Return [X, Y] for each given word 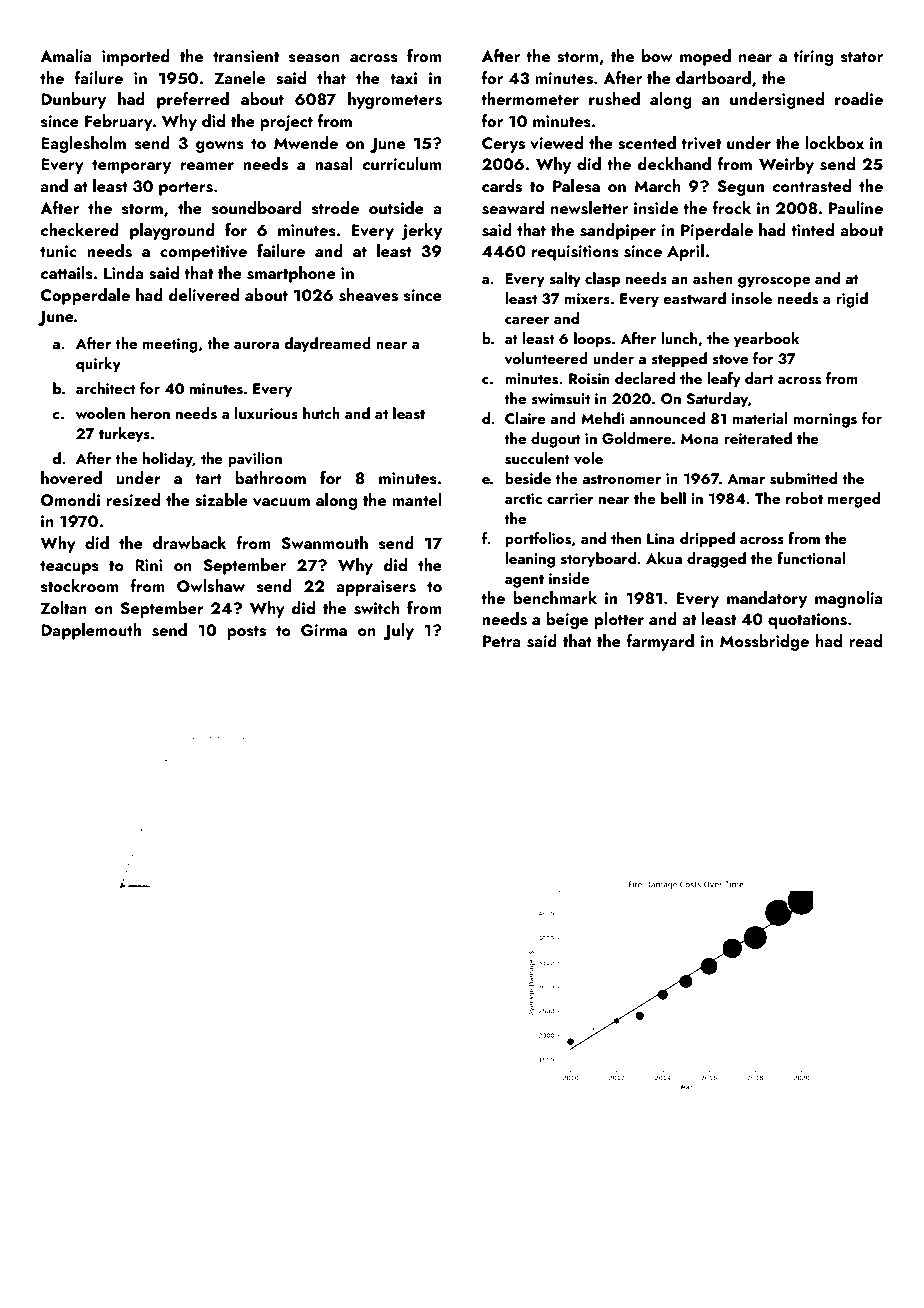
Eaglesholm [83, 144]
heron [150, 413]
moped [705, 57]
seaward [513, 208]
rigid [852, 300]
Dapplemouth [91, 631]
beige [567, 620]
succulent [537, 458]
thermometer [530, 98]
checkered [79, 229]
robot [804, 498]
